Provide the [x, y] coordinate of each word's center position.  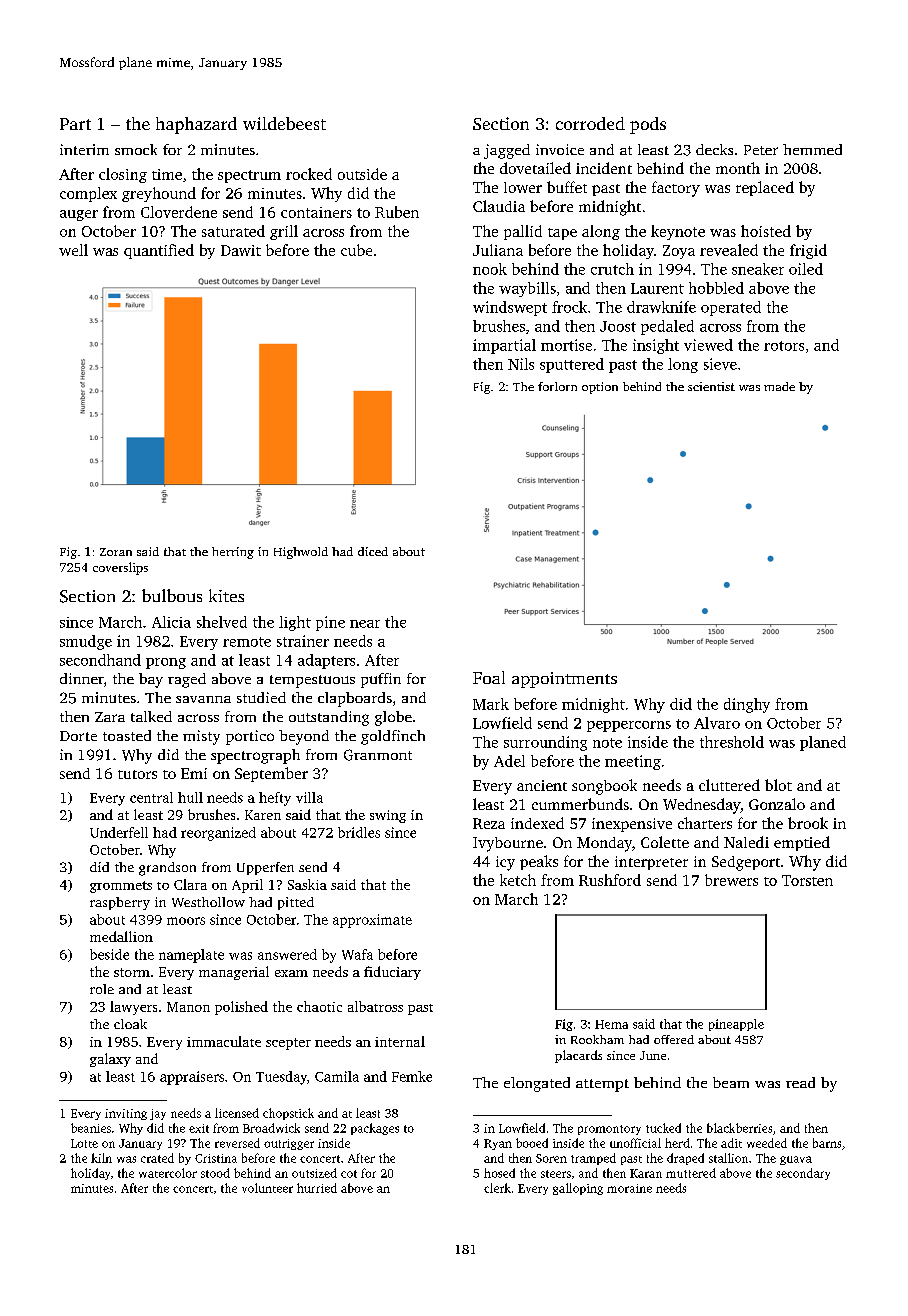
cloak [130, 1024]
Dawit [241, 250]
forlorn [557, 386]
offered [674, 1039]
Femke [412, 1076]
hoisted [766, 231]
